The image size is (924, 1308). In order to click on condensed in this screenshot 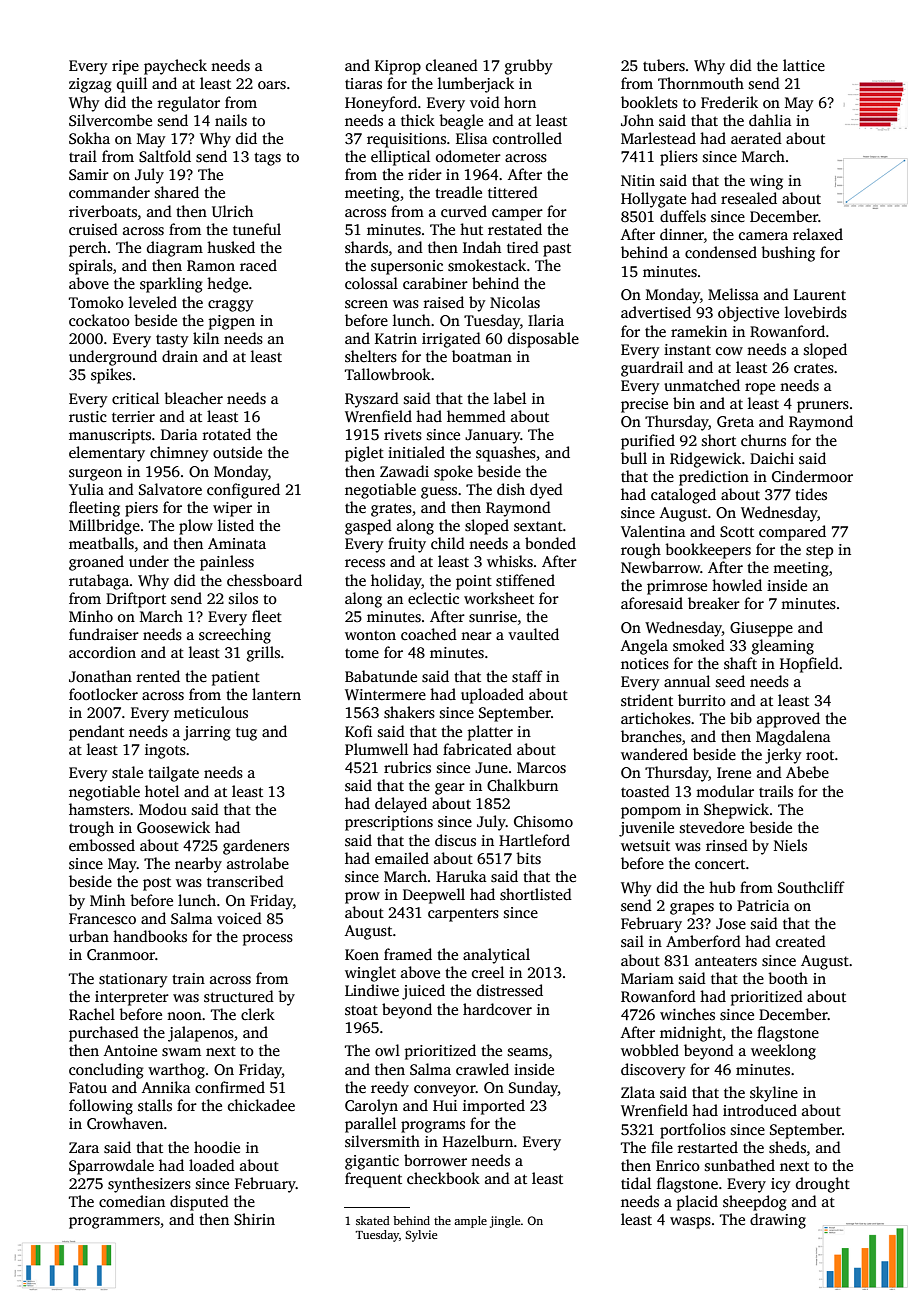, I will do `click(721, 252)`.
